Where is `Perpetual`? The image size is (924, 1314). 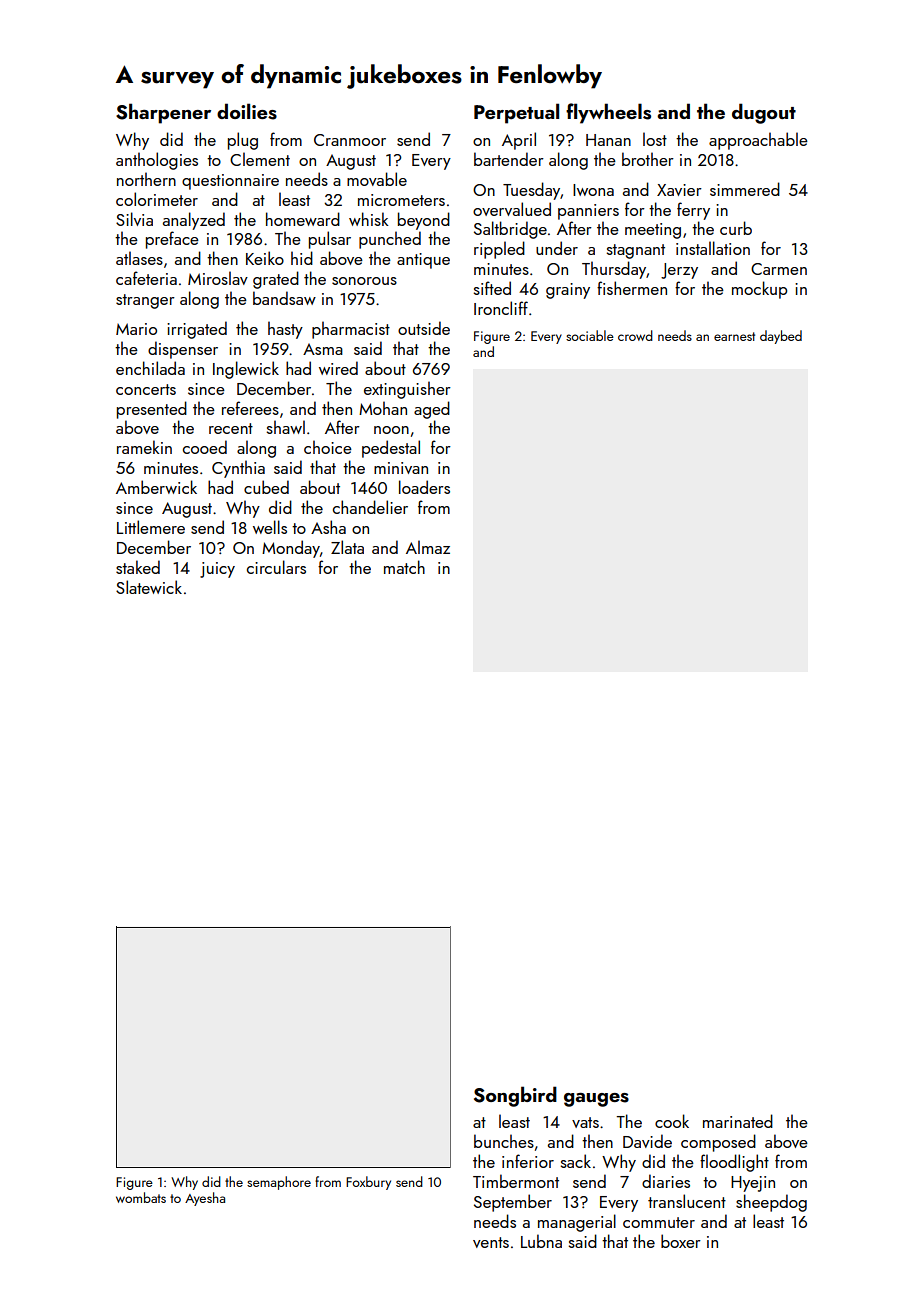 Perpetual is located at coordinates (516, 113).
